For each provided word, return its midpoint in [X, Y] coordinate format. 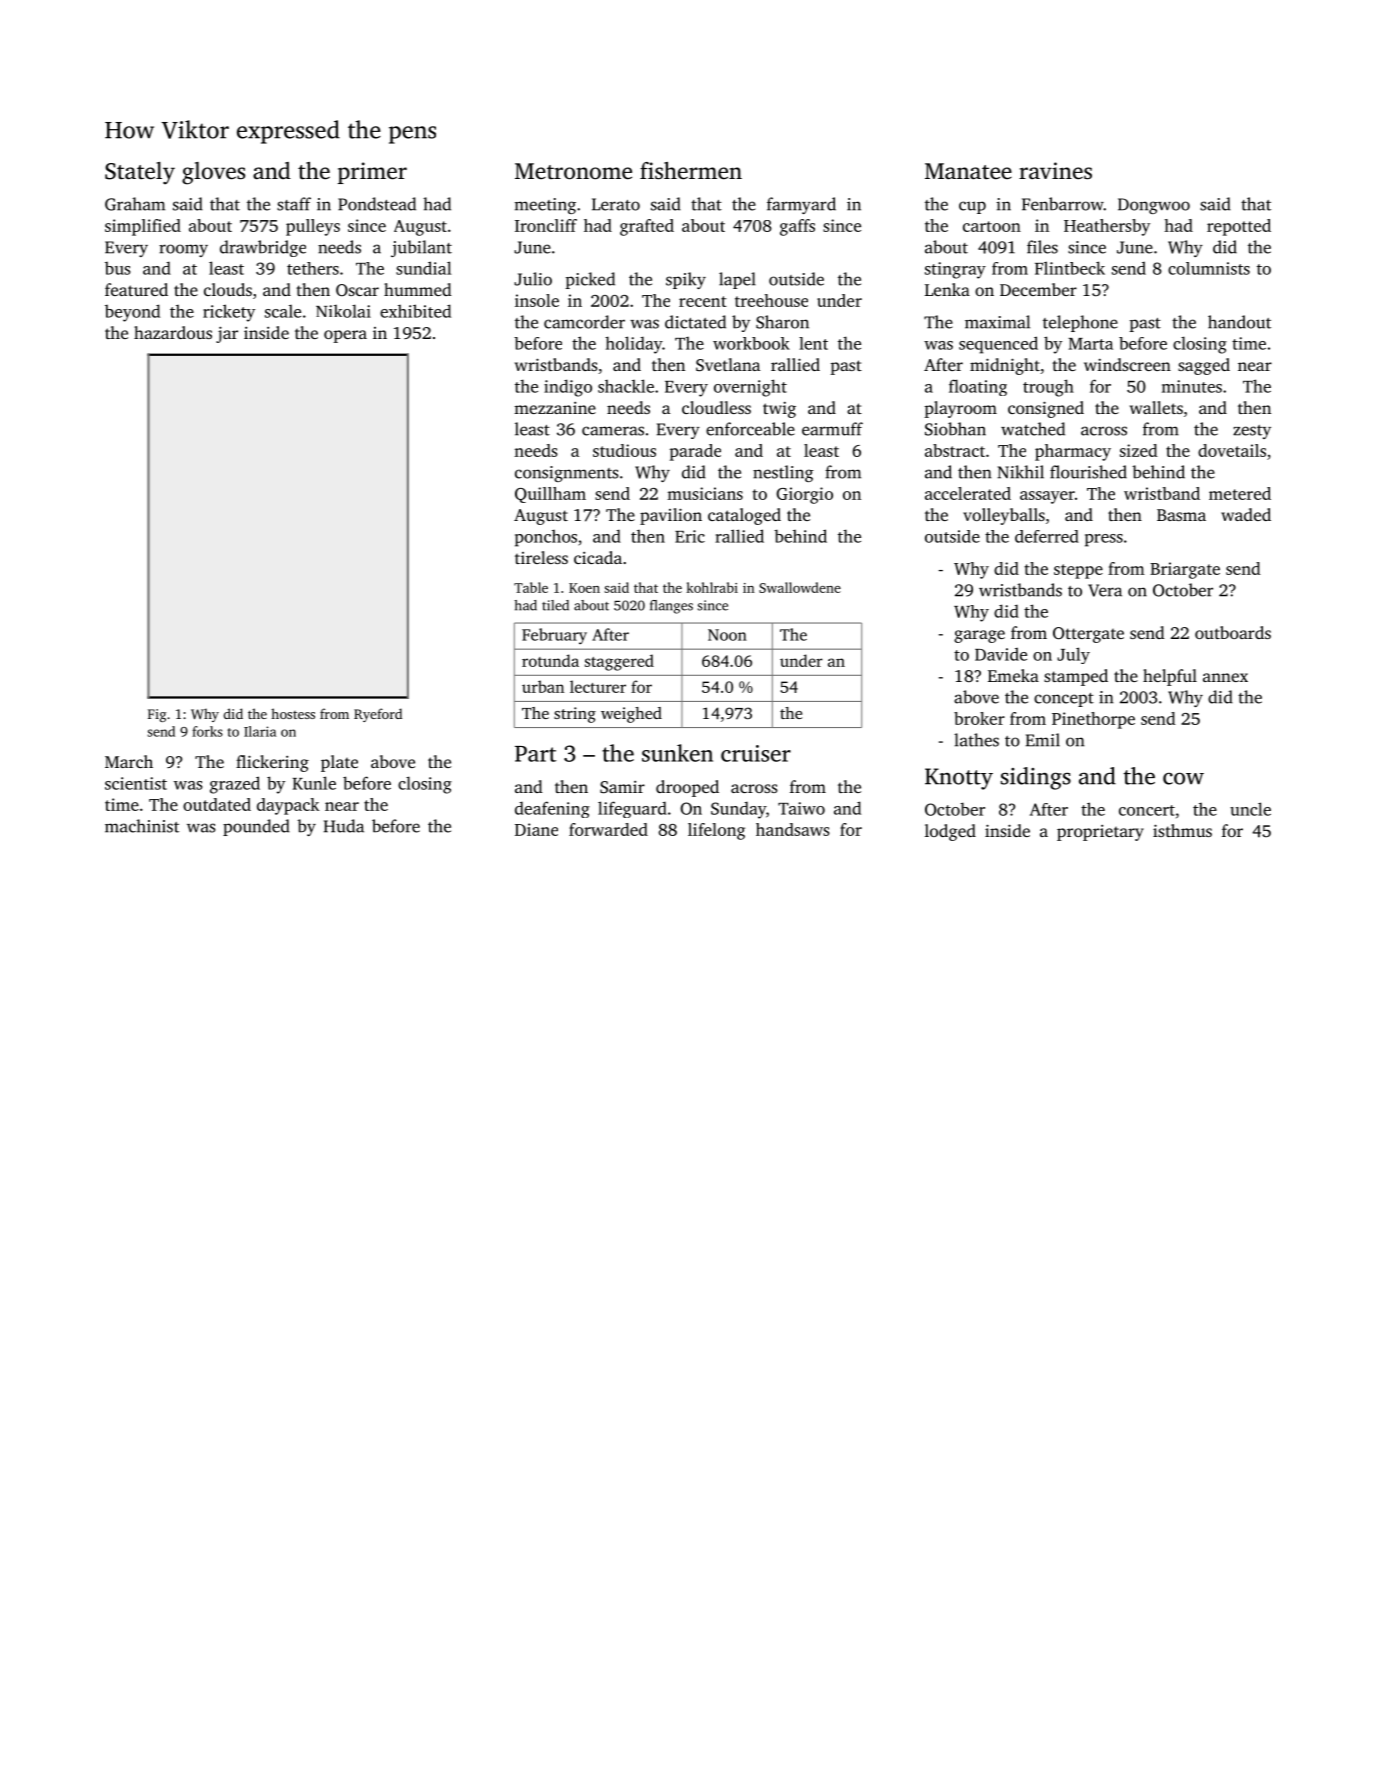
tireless [541, 557]
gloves [213, 173]
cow [1183, 779]
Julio [533, 279]
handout [1239, 322]
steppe [1078, 571]
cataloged [744, 516]
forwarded [608, 829]
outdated [217, 804]
